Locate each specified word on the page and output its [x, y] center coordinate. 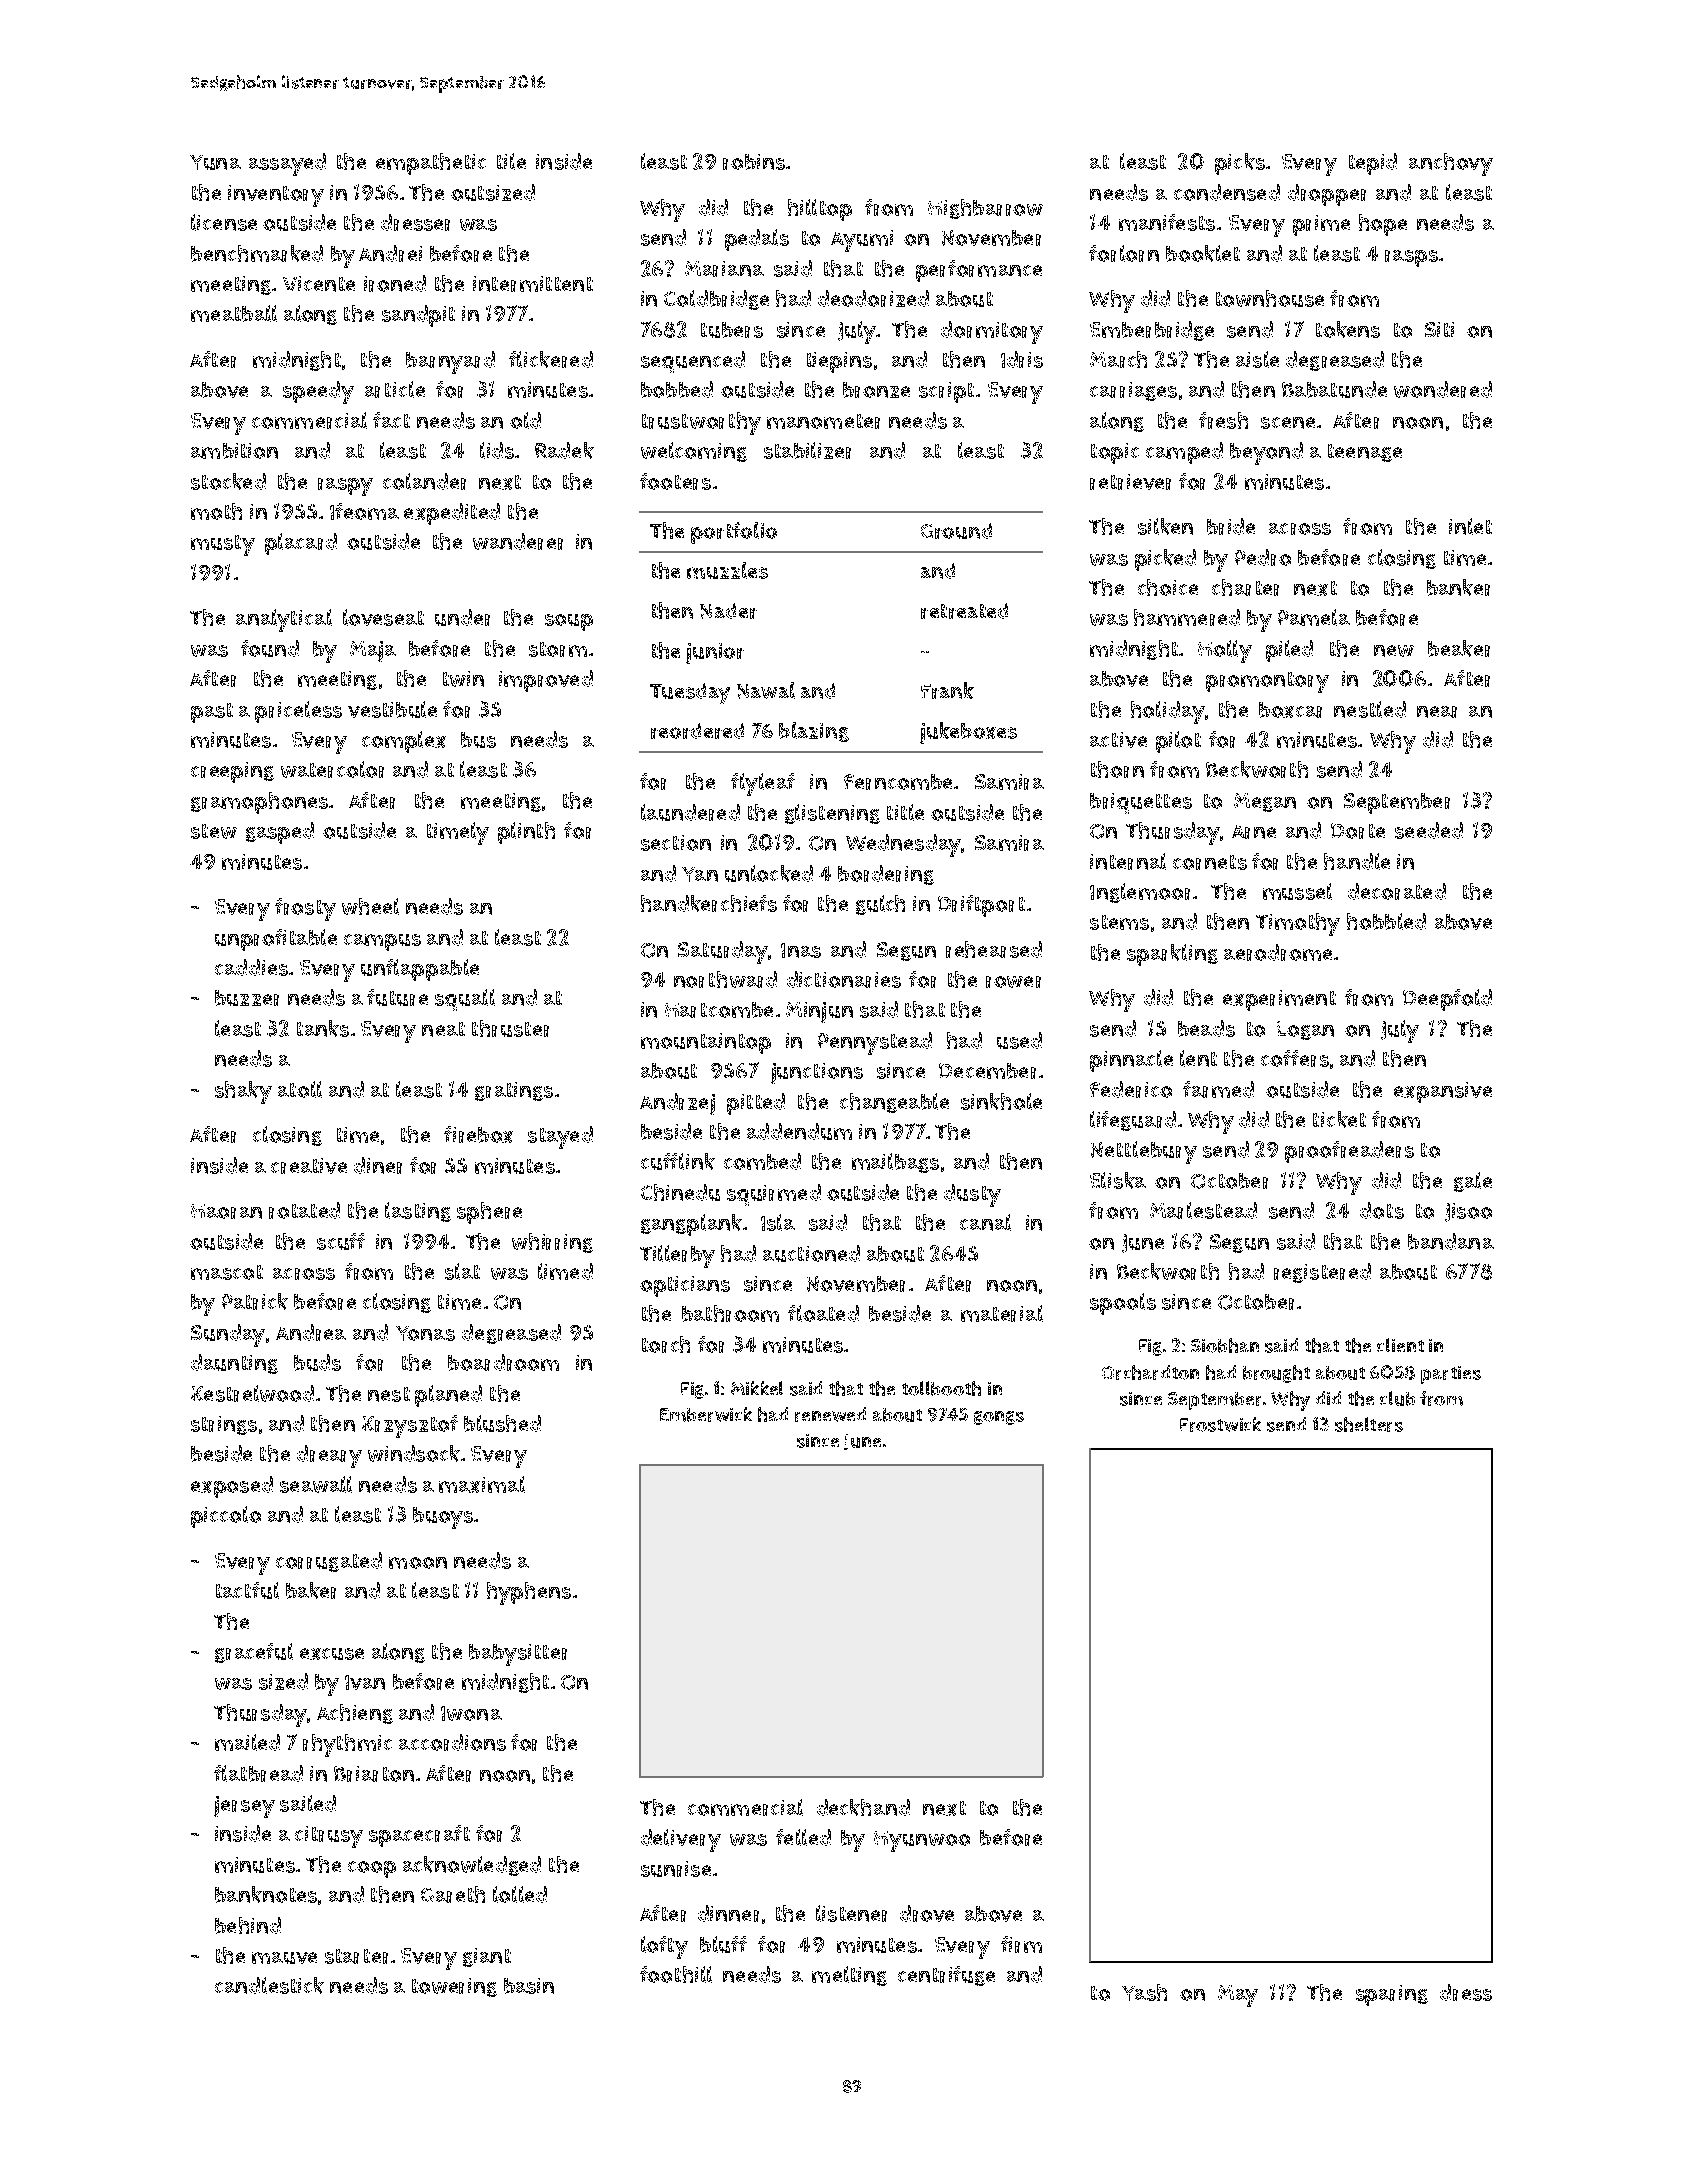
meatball [234, 313]
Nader [728, 611]
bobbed [677, 389]
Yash [1144, 1992]
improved [546, 681]
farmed [1218, 1089]
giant [487, 1957]
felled [803, 1837]
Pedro [1263, 557]
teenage [1365, 453]
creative [309, 1166]
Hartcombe [719, 1010]
